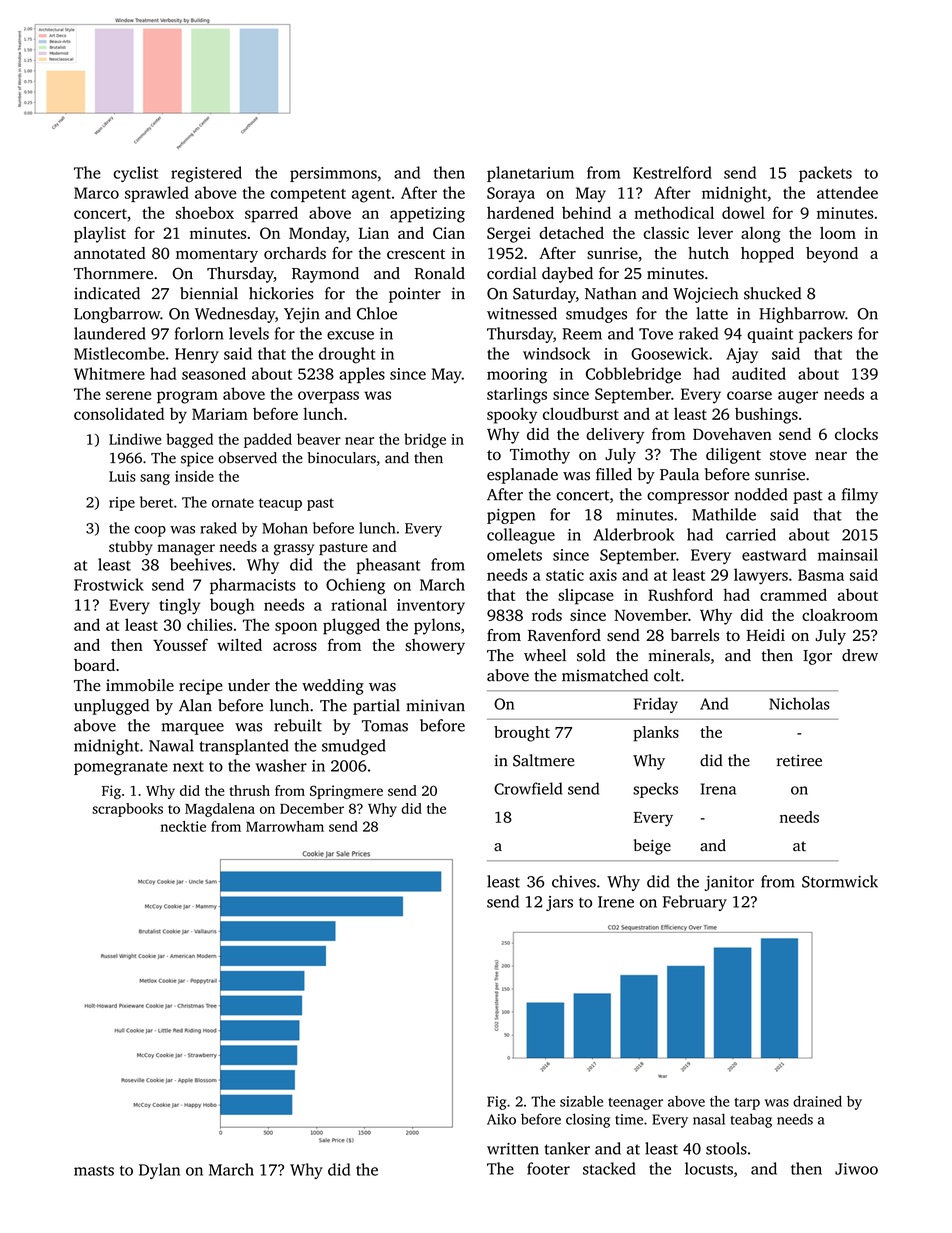 Image resolution: width=952 pixels, height=1233 pixels. What do you see at coordinates (512, 415) in the page?
I see `spooky` at bounding box center [512, 415].
